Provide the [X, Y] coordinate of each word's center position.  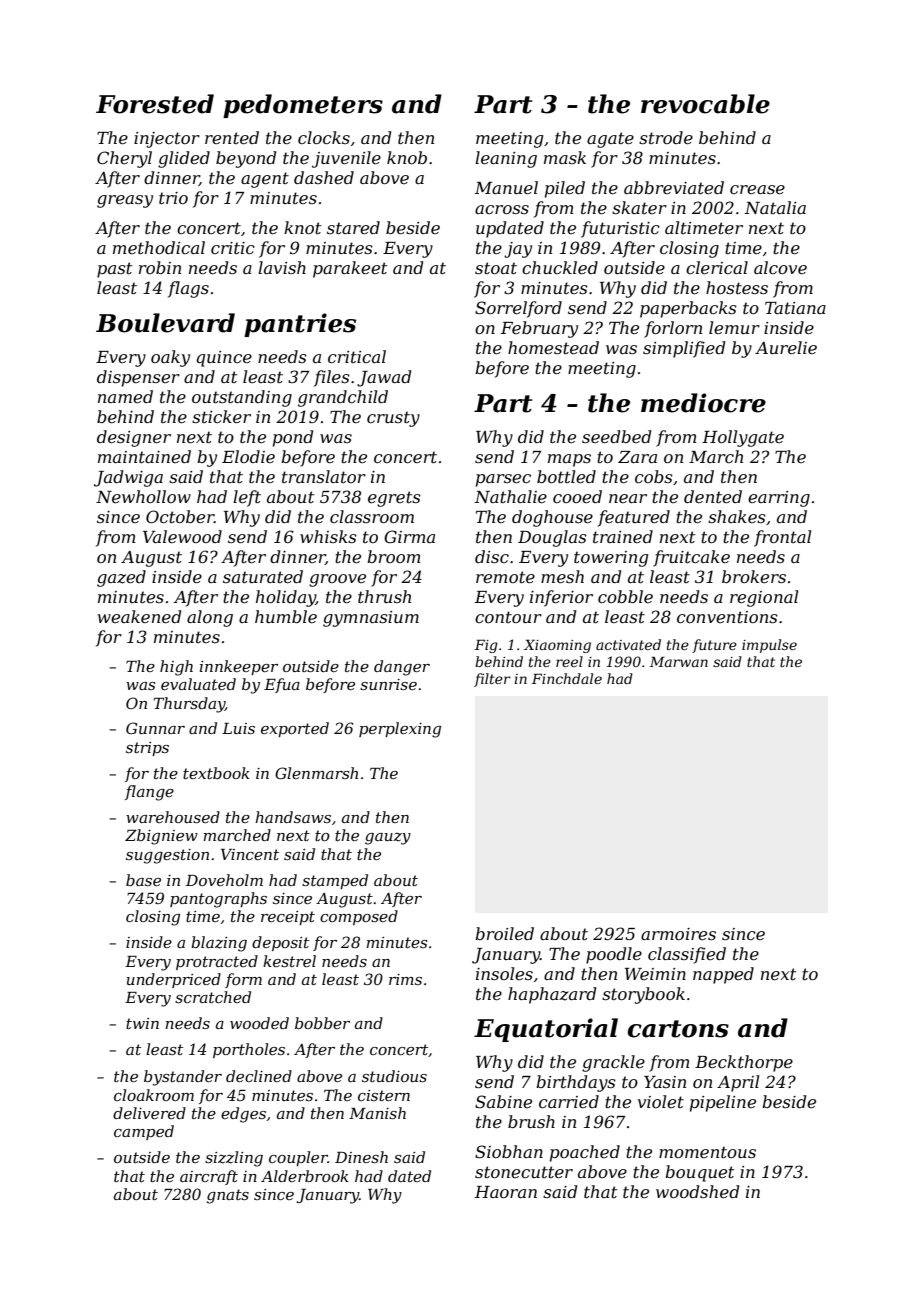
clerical [717, 267]
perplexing [400, 730]
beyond [246, 159]
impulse [769, 646]
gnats [228, 1196]
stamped [335, 881]
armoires [678, 934]
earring [779, 499]
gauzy [388, 838]
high [176, 668]
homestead [553, 347]
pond [293, 438]
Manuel [506, 187]
